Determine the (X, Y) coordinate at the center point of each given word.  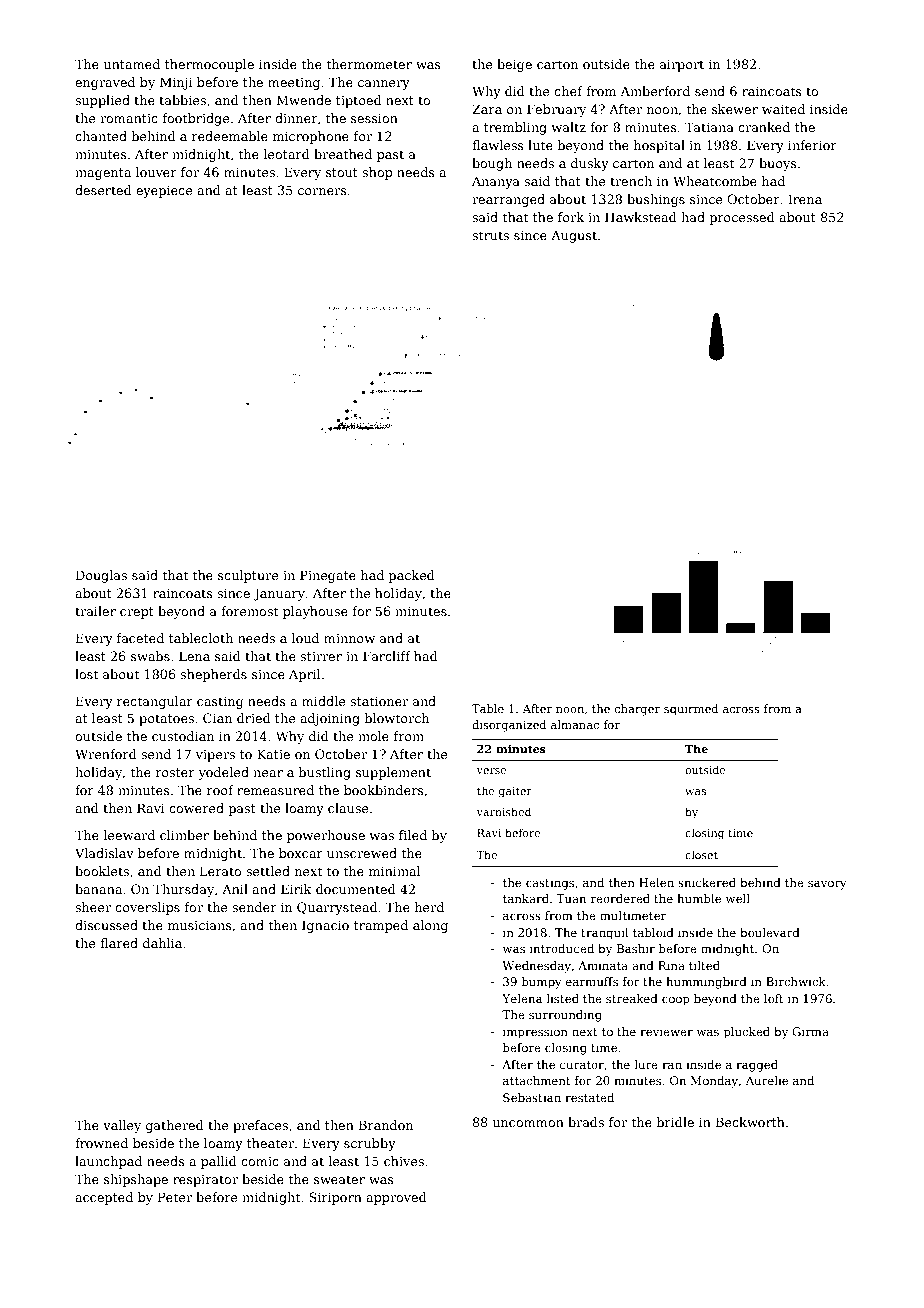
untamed (132, 64)
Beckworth (750, 1122)
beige (514, 65)
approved (396, 1198)
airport (682, 65)
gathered (175, 1126)
